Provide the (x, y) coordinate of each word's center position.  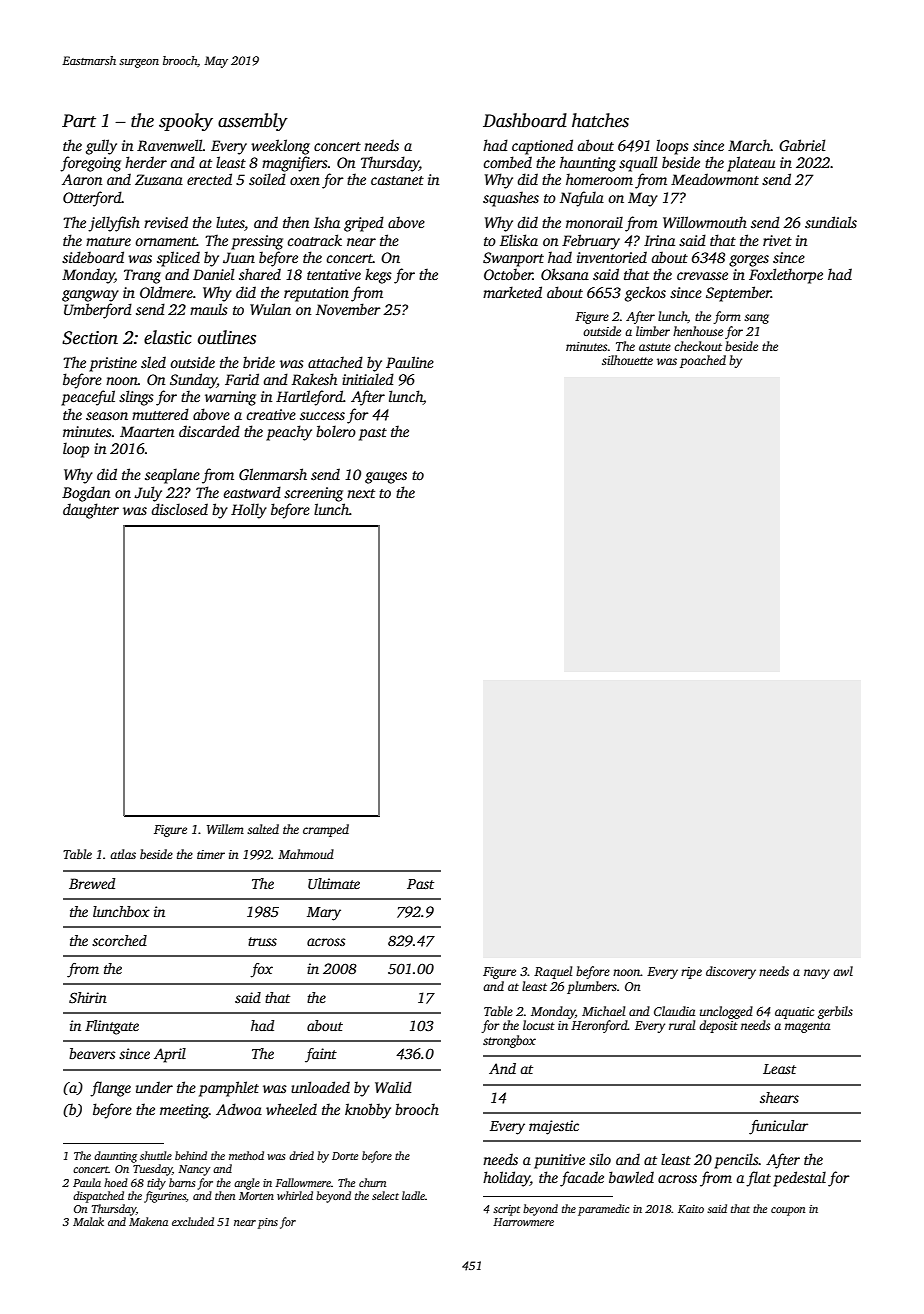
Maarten (147, 431)
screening (313, 494)
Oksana (565, 274)
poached (703, 361)
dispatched (98, 1197)
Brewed (92, 883)
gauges (386, 478)
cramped (326, 830)
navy (817, 974)
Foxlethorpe (786, 276)
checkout (698, 346)
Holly (249, 511)
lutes (230, 223)
